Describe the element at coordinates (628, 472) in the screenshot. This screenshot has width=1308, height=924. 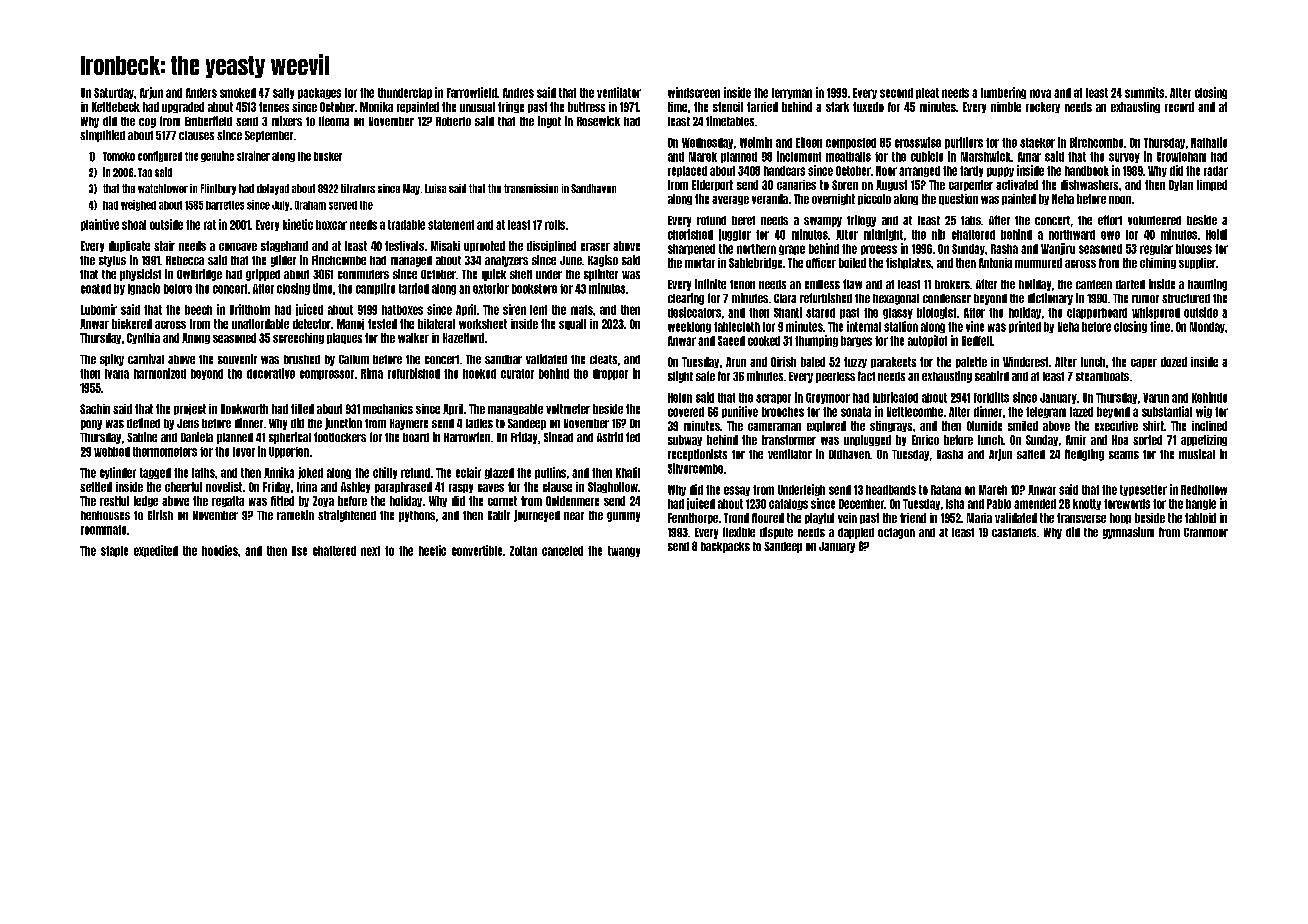
I see `Khalil` at that location.
